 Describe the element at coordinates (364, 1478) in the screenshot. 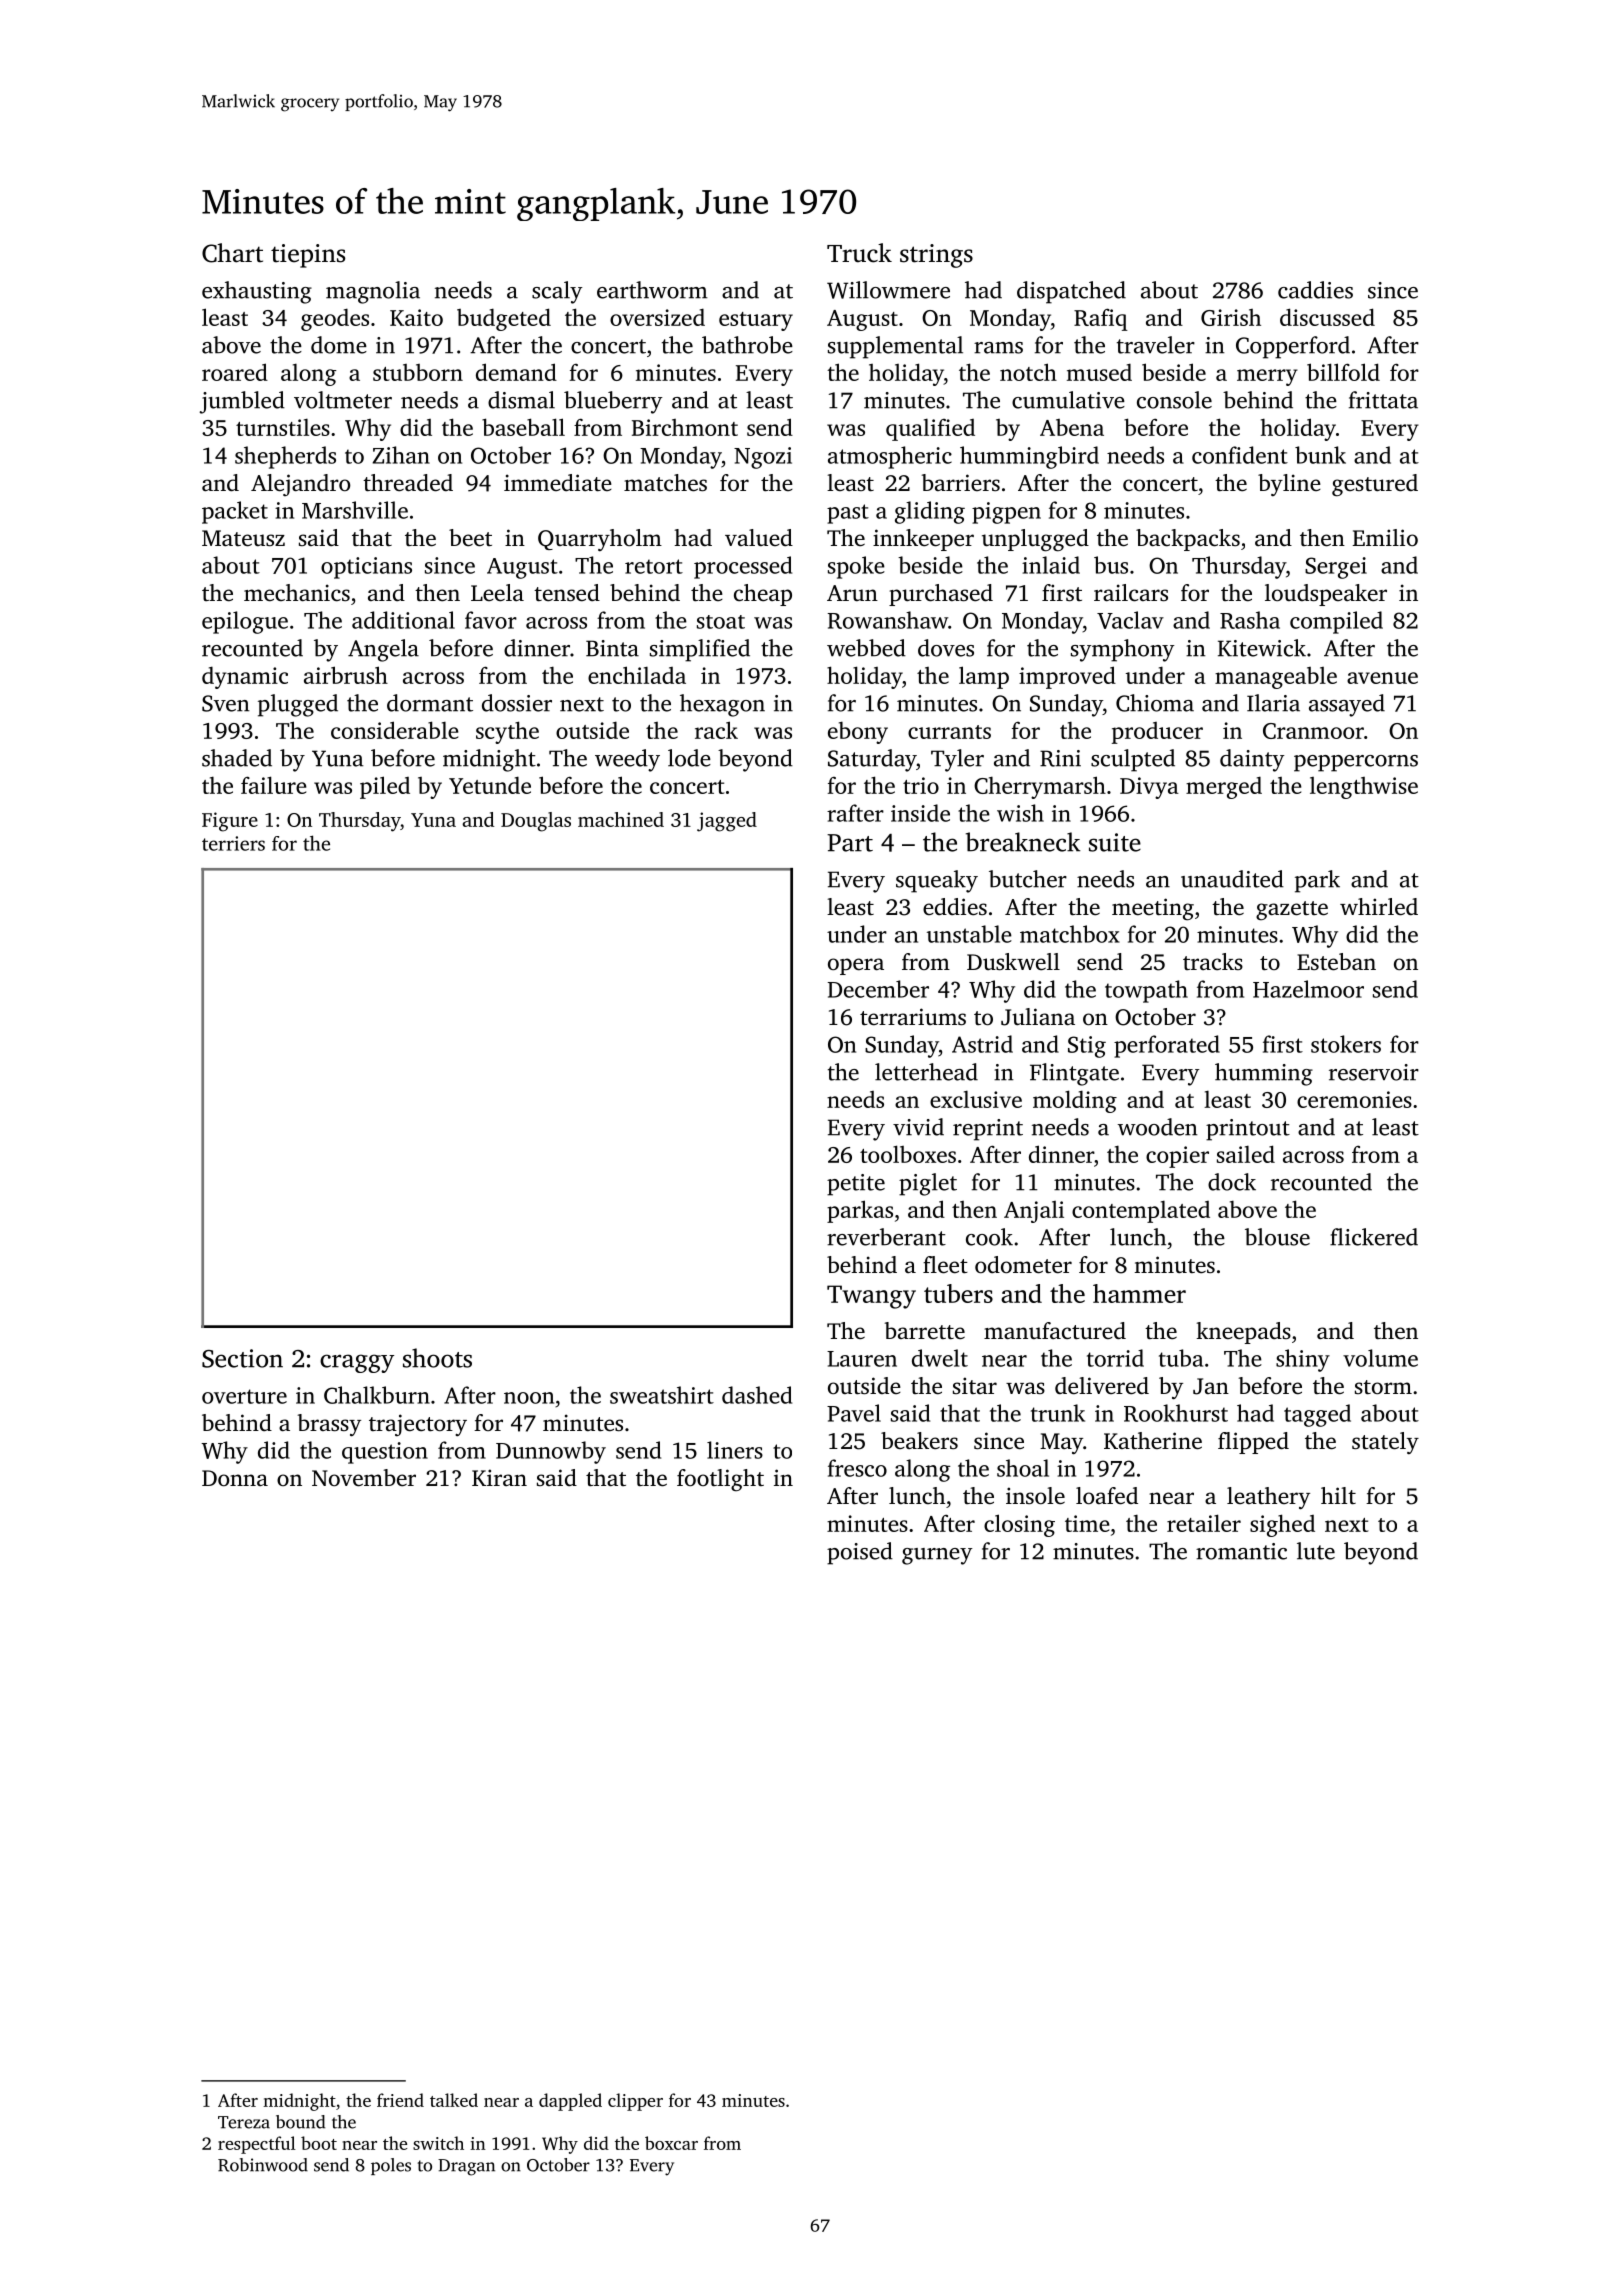

I see `November` at that location.
